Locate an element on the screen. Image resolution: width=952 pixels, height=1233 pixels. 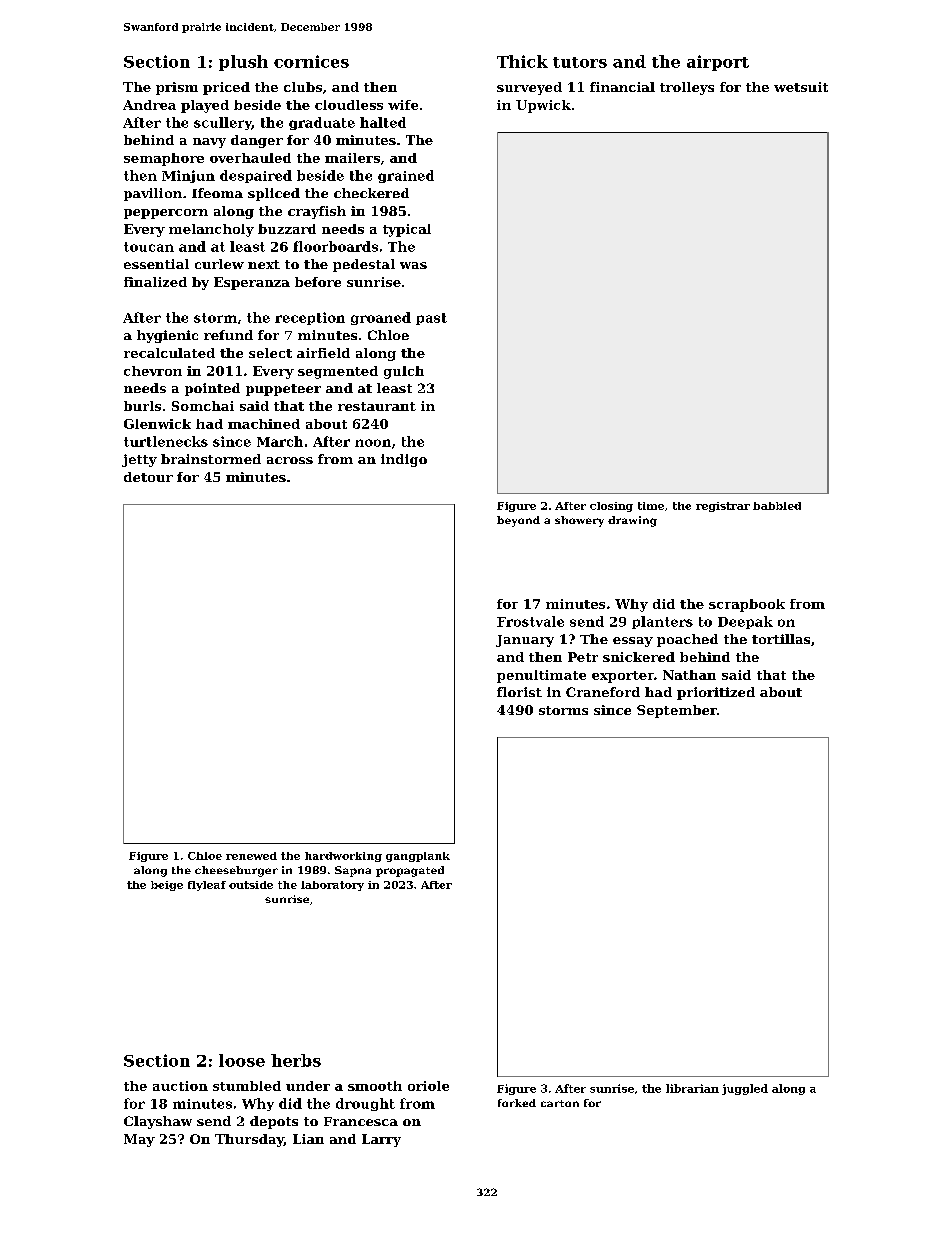
florist is located at coordinates (519, 692).
